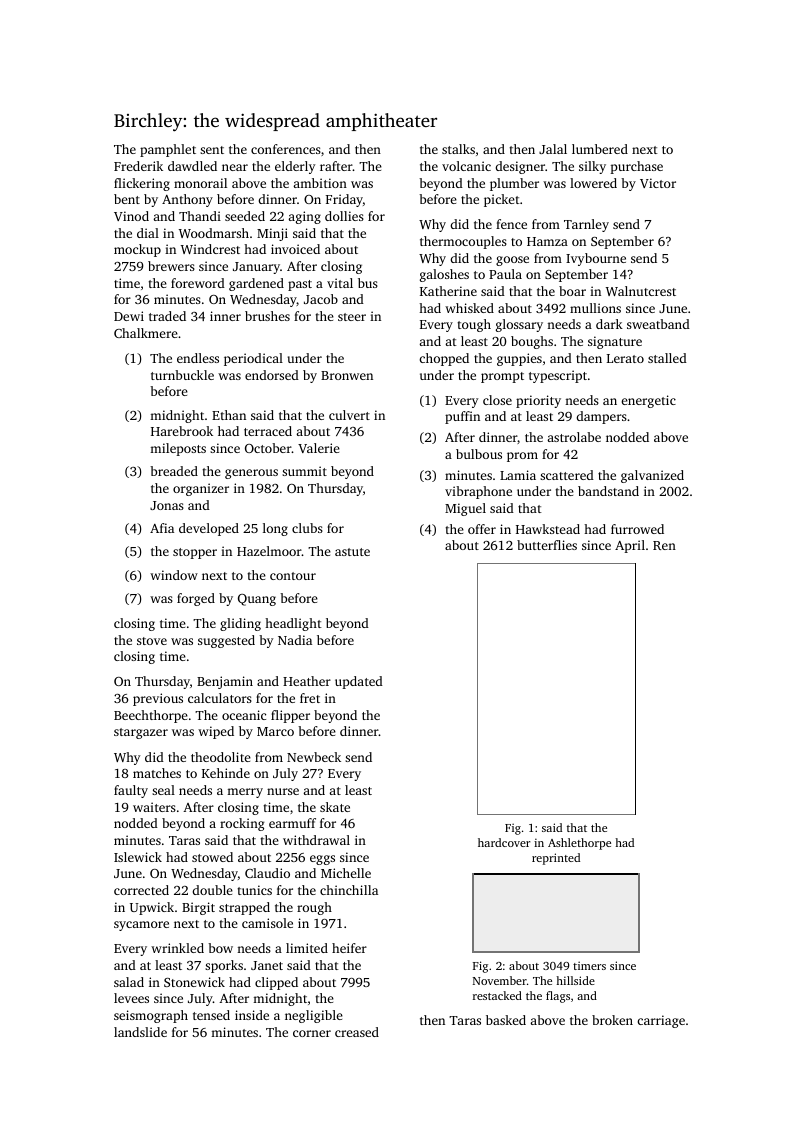  Describe the element at coordinates (579, 844) in the screenshot. I see `Ashlethorpe` at that location.
